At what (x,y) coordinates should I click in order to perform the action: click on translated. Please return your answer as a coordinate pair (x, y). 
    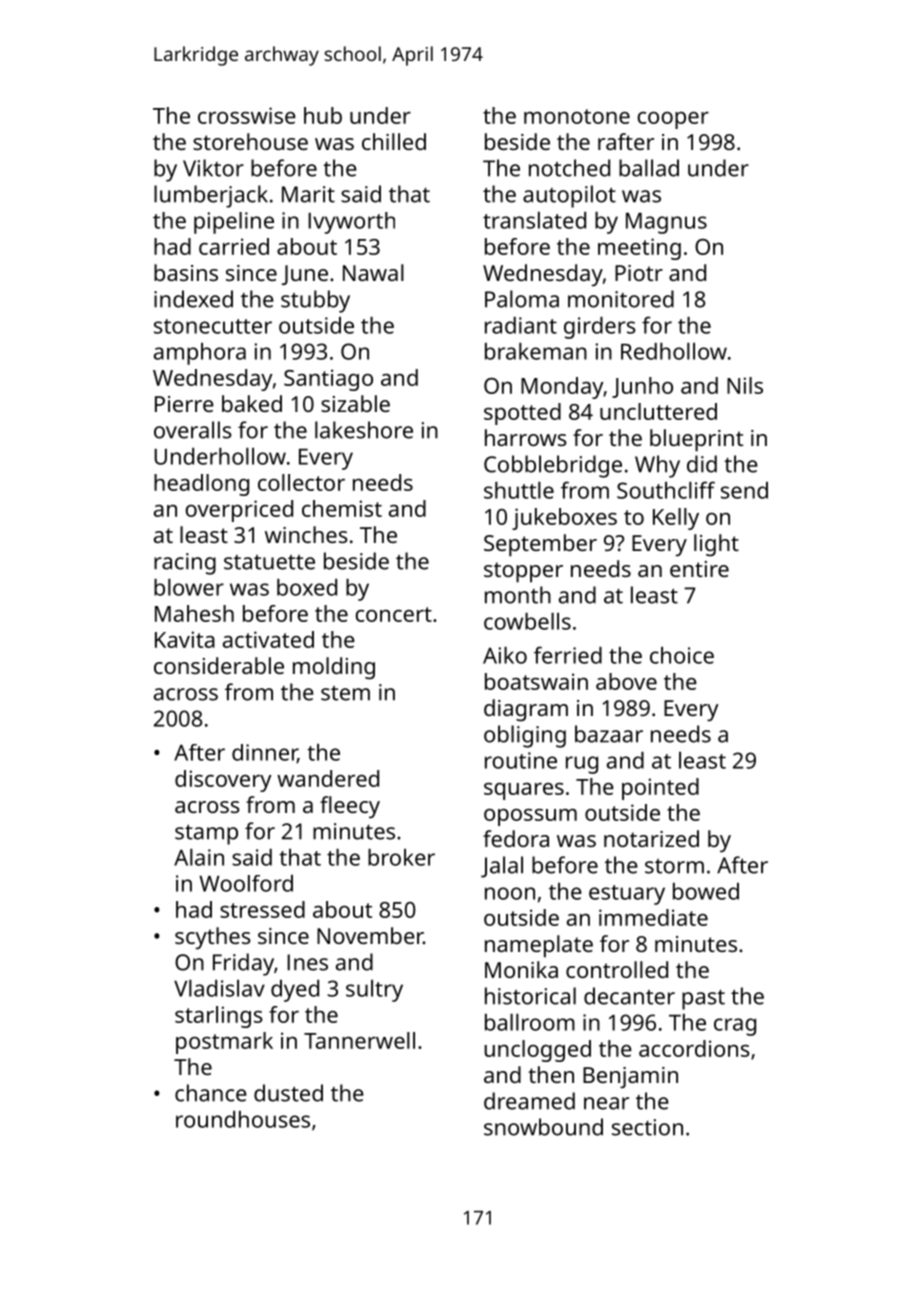
    Looking at the image, I should click on (534, 220).
